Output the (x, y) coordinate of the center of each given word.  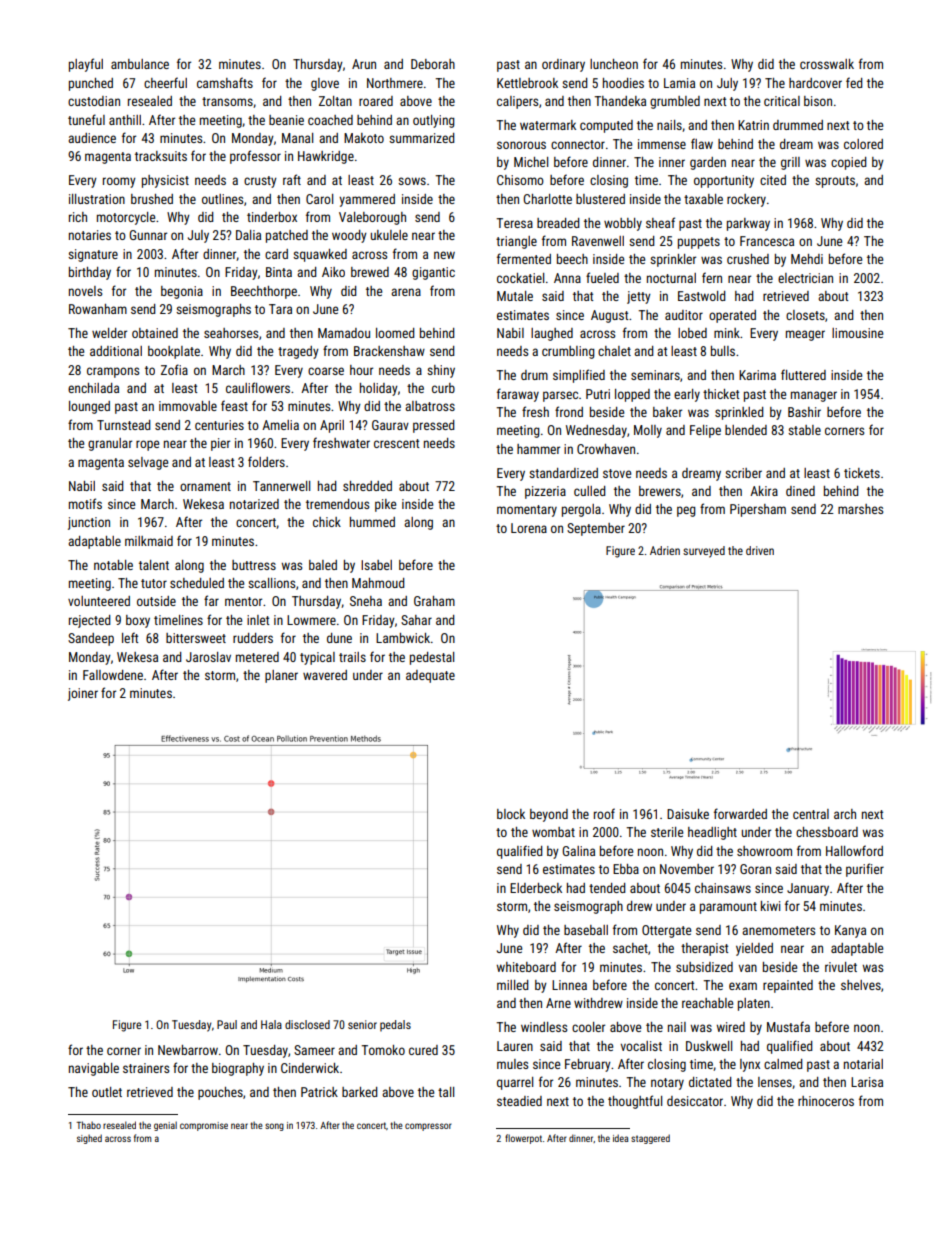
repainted (788, 986)
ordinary (563, 65)
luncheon (614, 64)
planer (281, 676)
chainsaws (723, 888)
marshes (860, 509)
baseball (586, 930)
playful (86, 65)
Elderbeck (536, 888)
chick (327, 522)
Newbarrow (188, 1050)
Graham (434, 601)
